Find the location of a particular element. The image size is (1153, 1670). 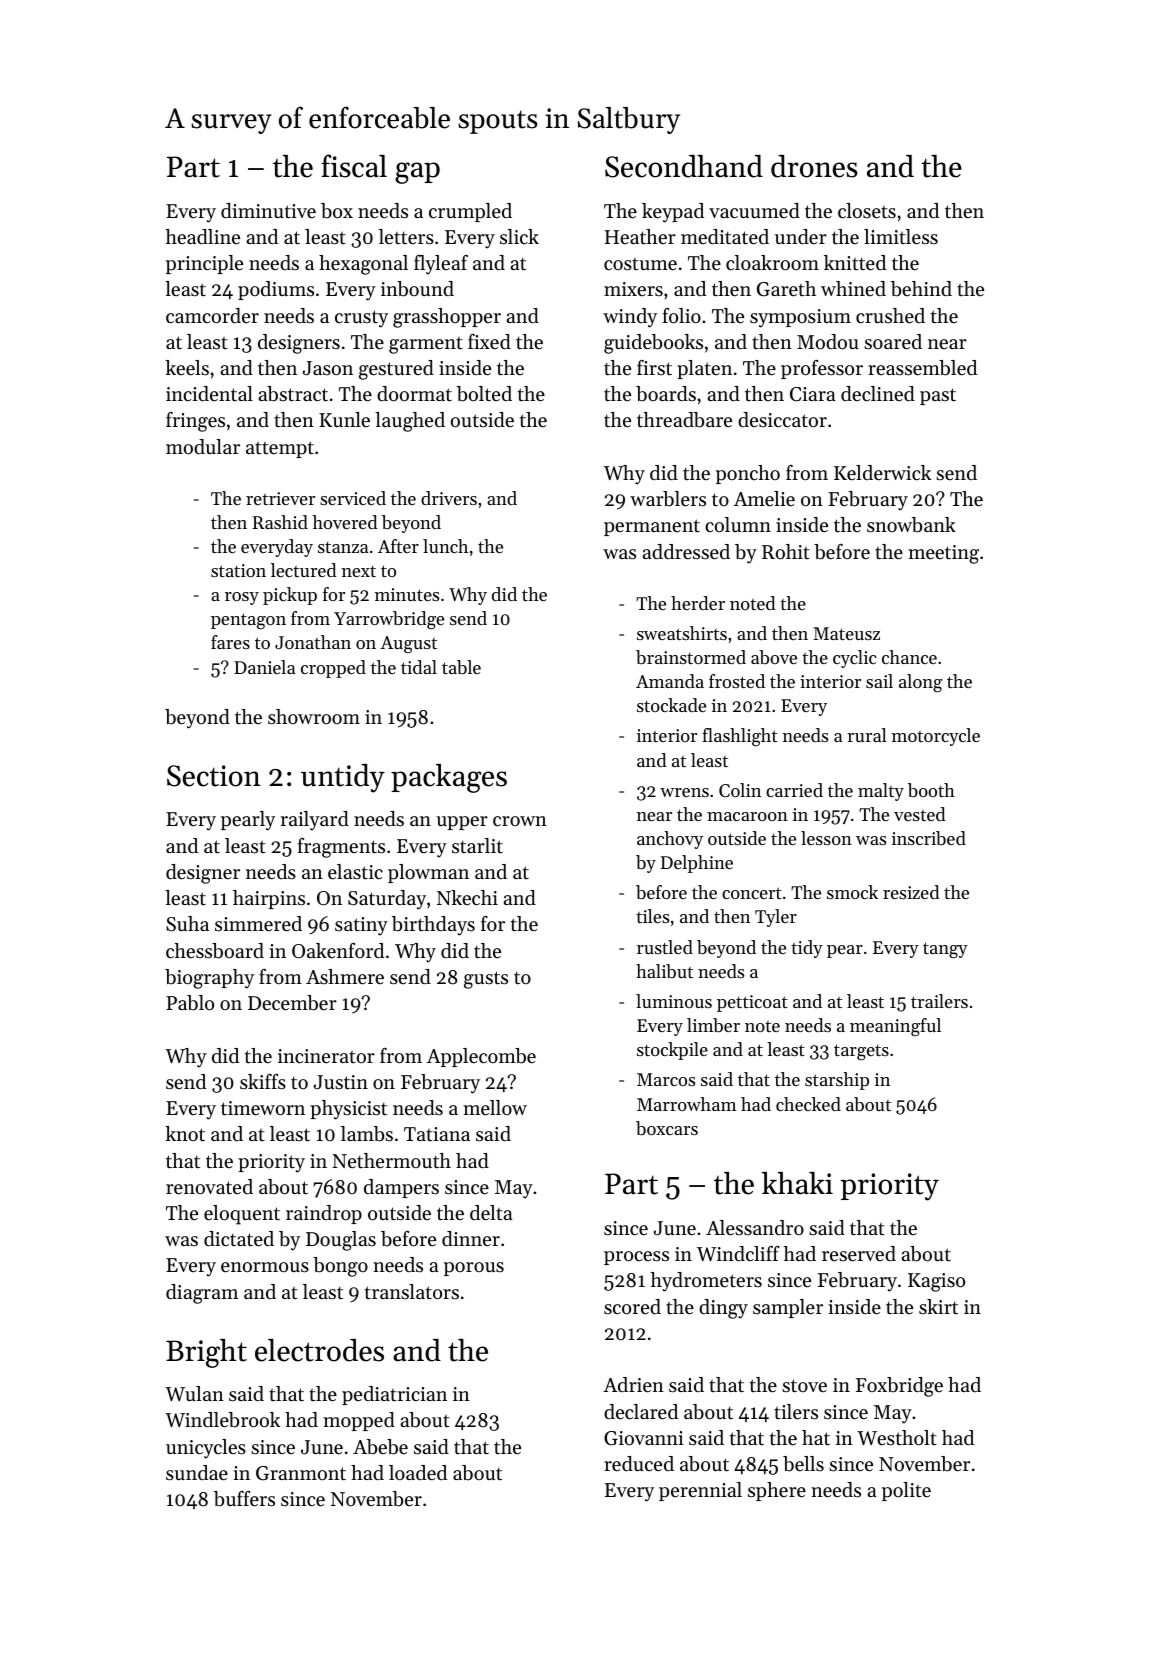

station is located at coordinates (238, 570).
